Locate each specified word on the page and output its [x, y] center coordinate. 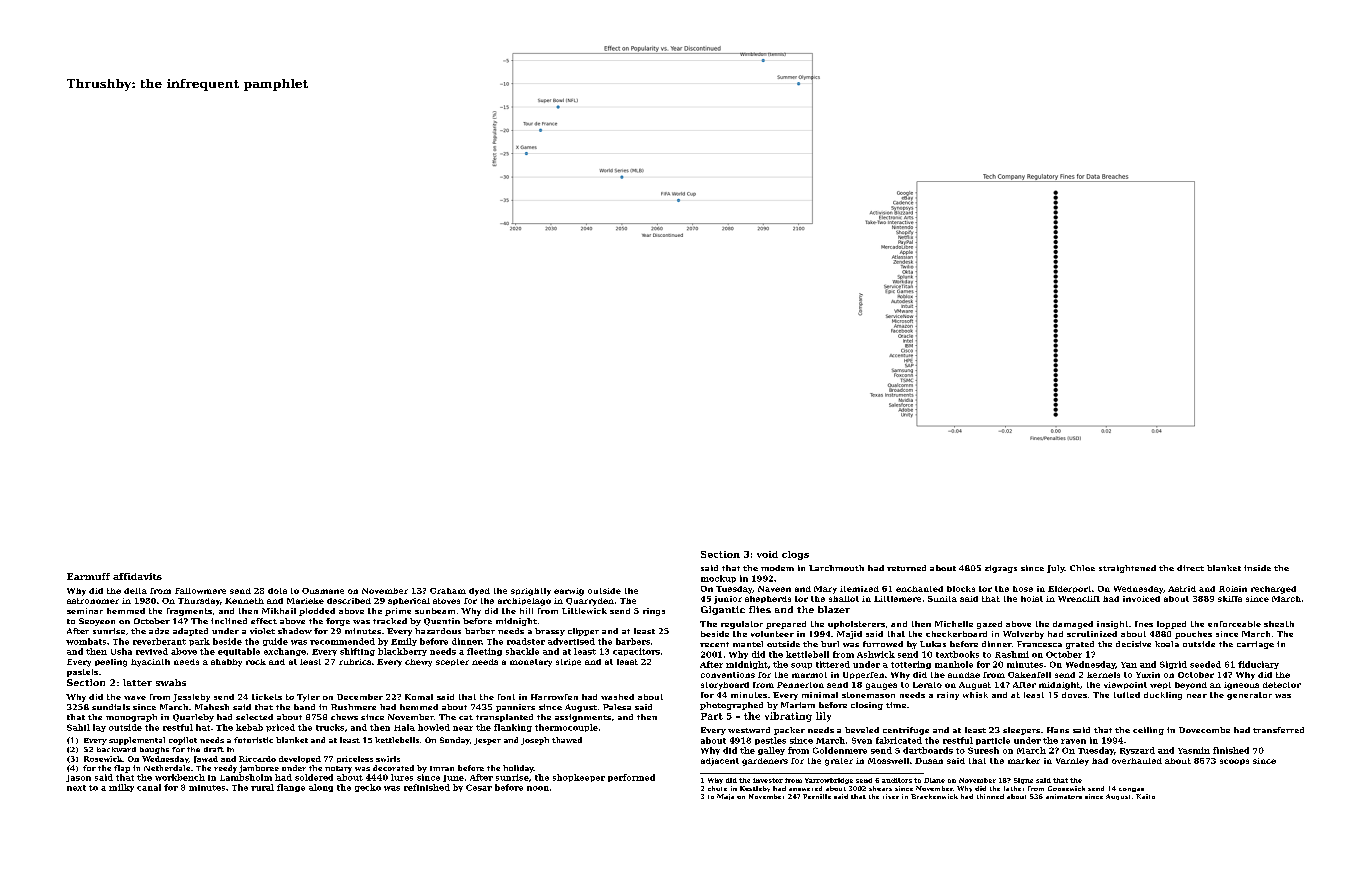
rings [654, 612]
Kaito [1145, 796]
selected [254, 717]
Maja [725, 797]
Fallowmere [200, 591]
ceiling [1148, 731]
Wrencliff [1079, 599]
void [767, 554]
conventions [728, 675]
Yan [1129, 665]
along [321, 788]
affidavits [137, 576]
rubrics [355, 662]
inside [1257, 568]
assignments [583, 718]
